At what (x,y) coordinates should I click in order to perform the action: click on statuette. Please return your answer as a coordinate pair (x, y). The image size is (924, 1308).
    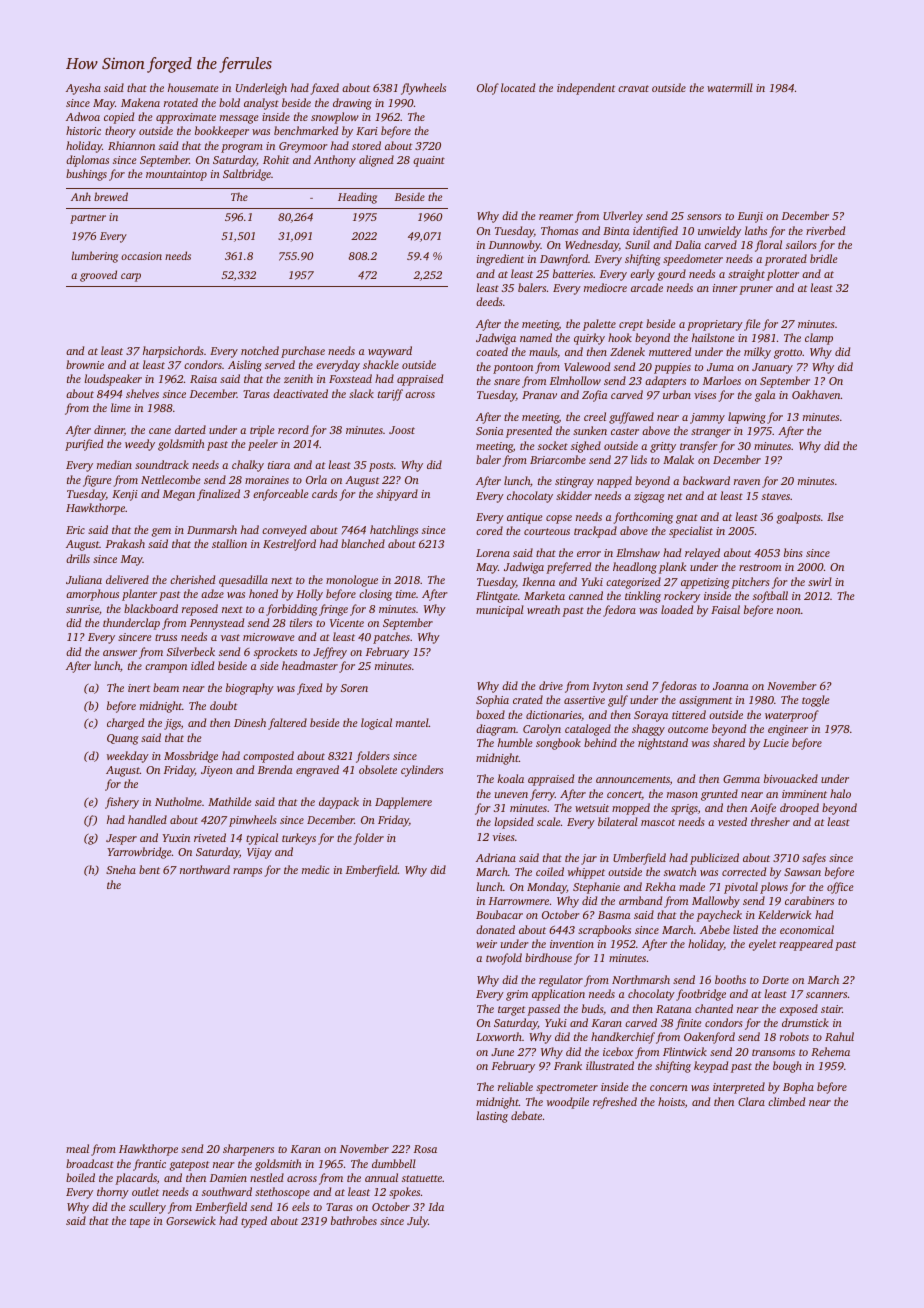
    Looking at the image, I should click on (422, 1178).
